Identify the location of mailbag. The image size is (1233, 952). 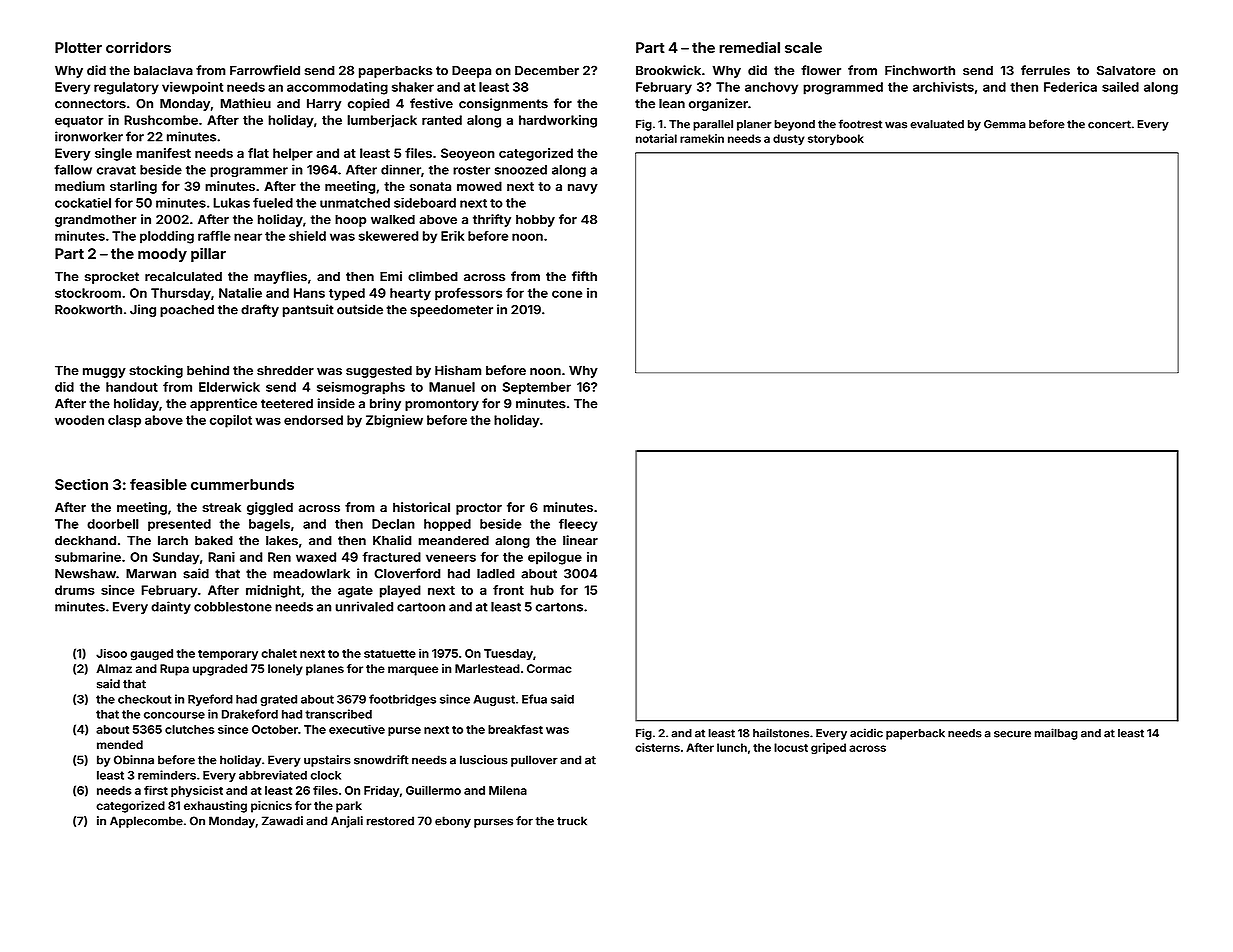
(1056, 734).
